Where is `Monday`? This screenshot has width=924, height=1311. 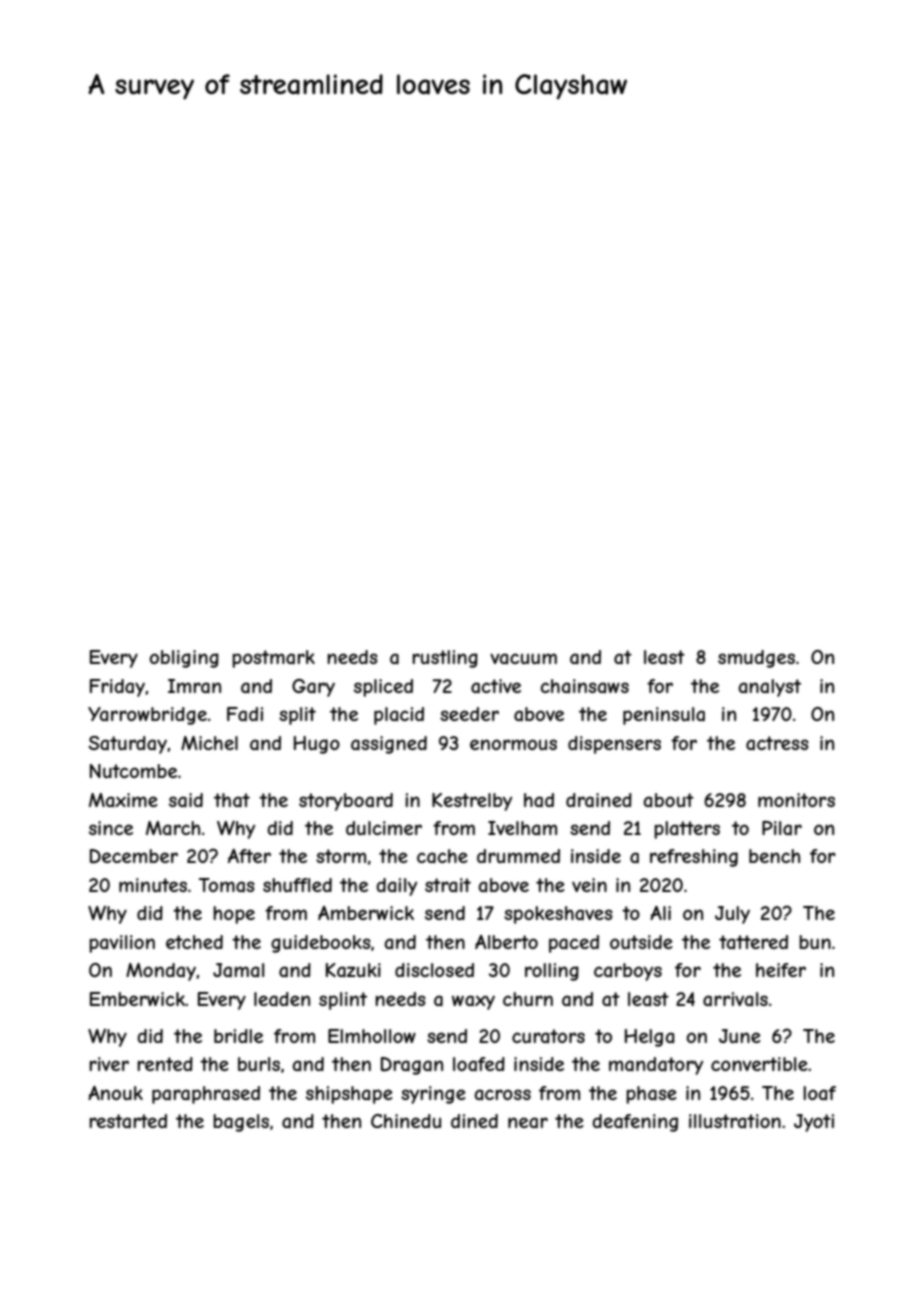
Monday is located at coordinates (161, 972).
